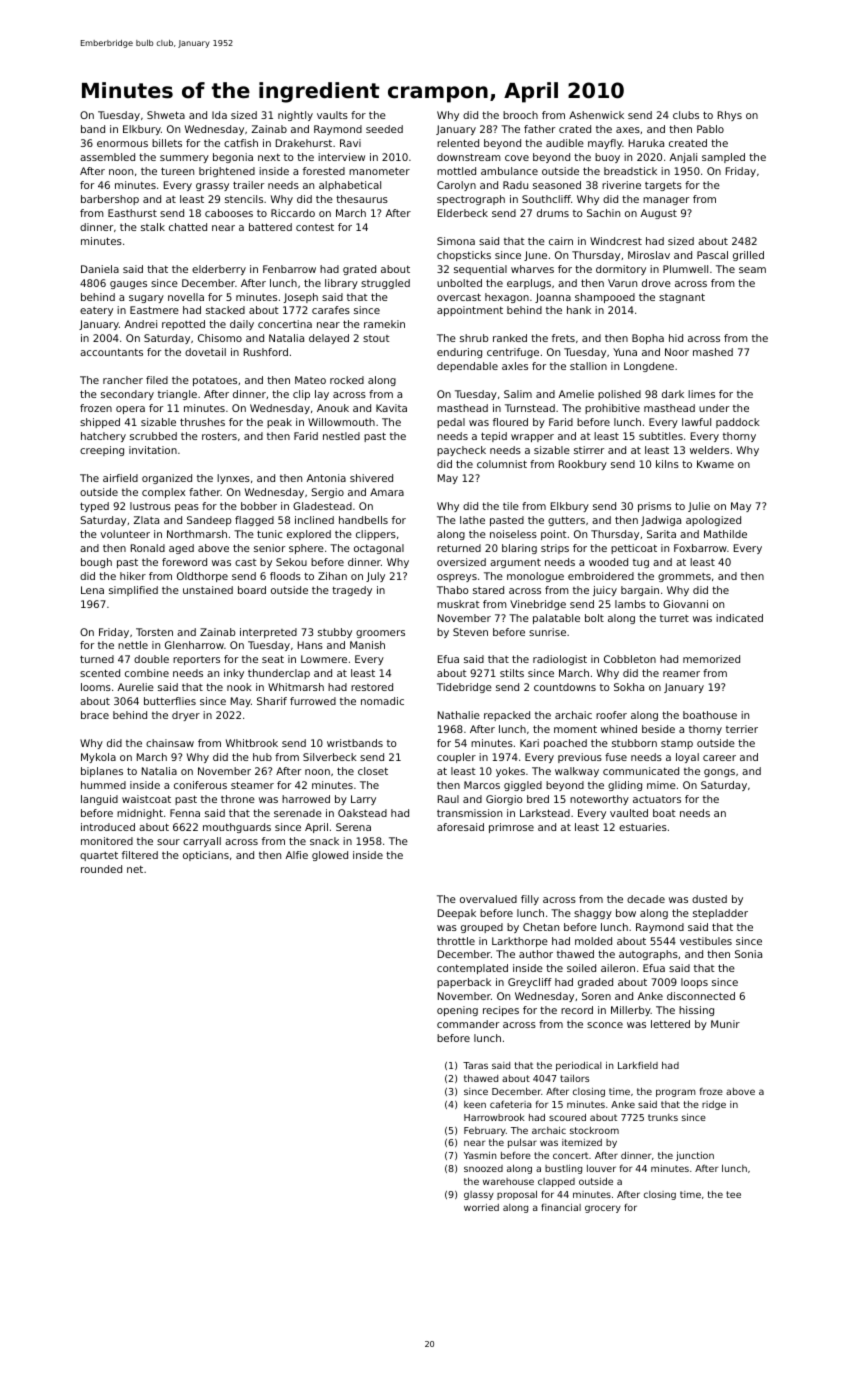 The image size is (849, 1400). Describe the element at coordinates (482, 785) in the screenshot. I see `Marcos` at that location.
